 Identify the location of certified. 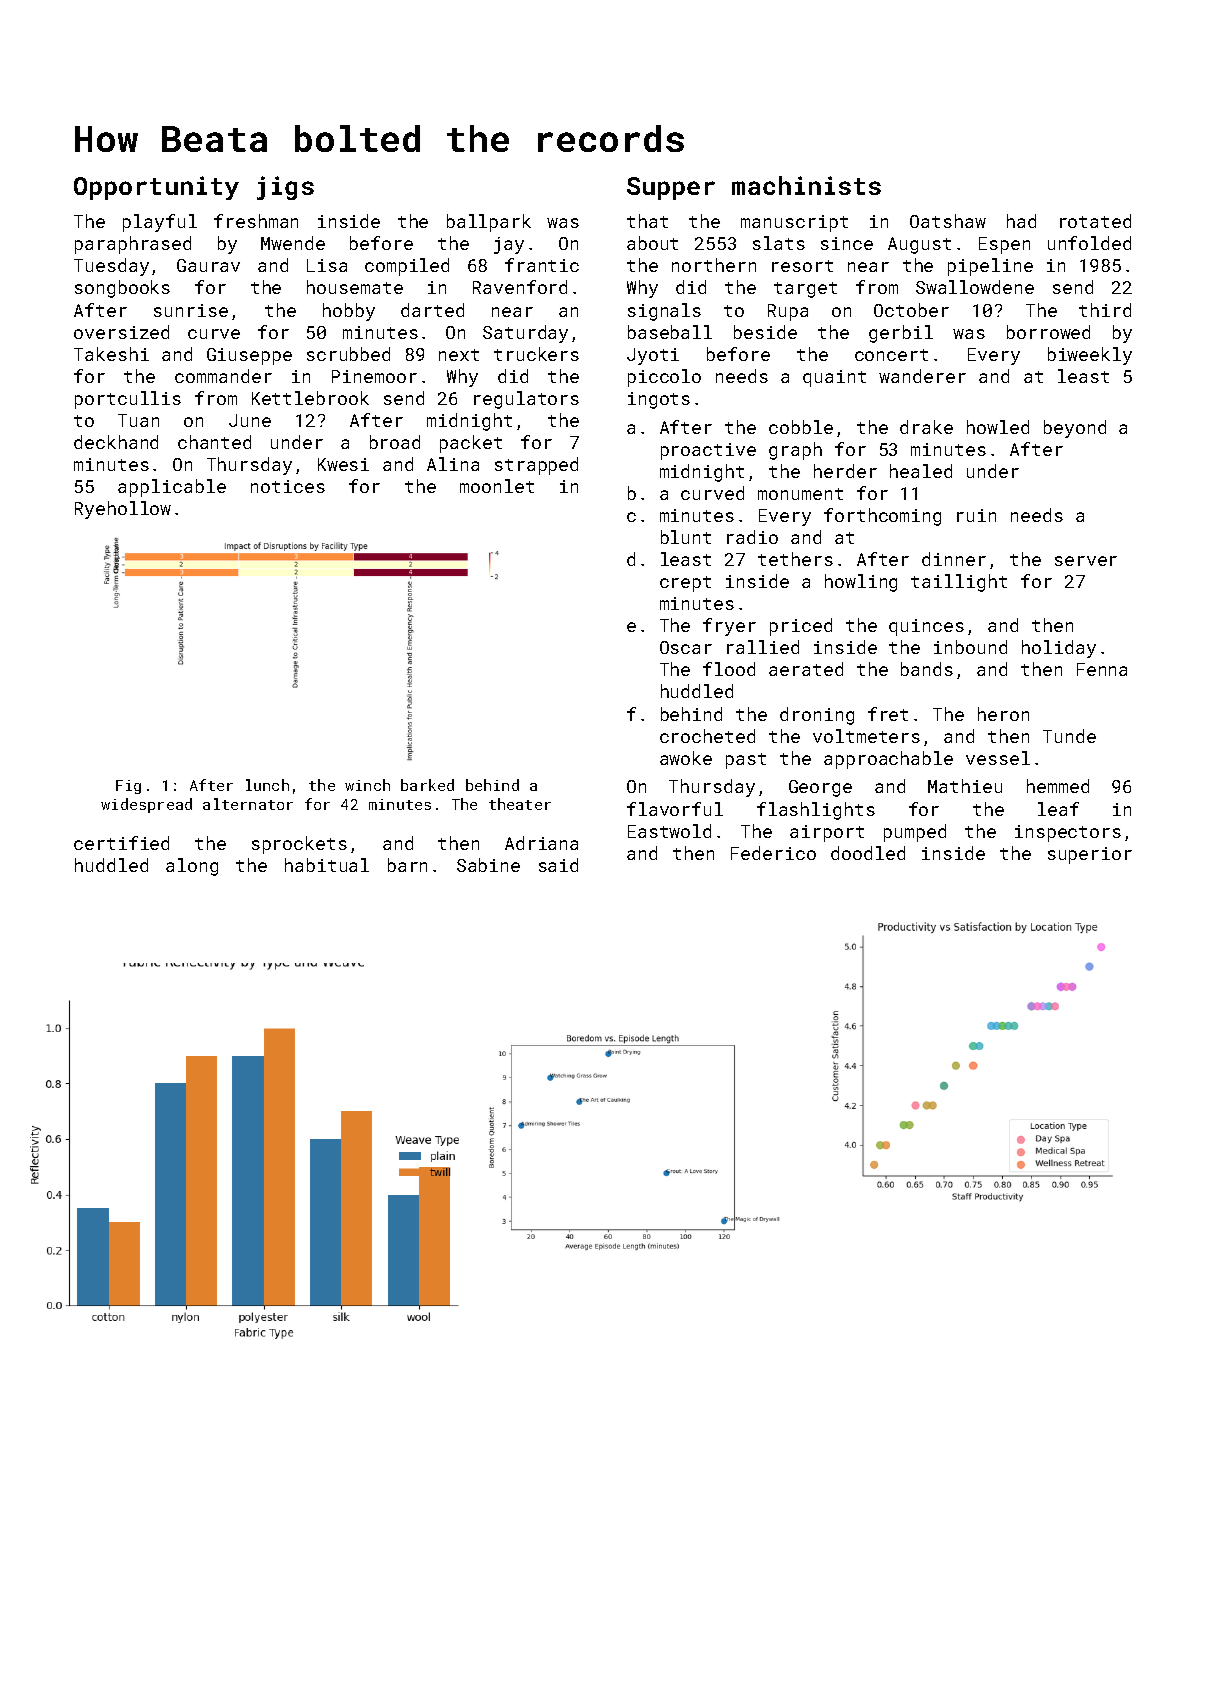
(121, 843).
